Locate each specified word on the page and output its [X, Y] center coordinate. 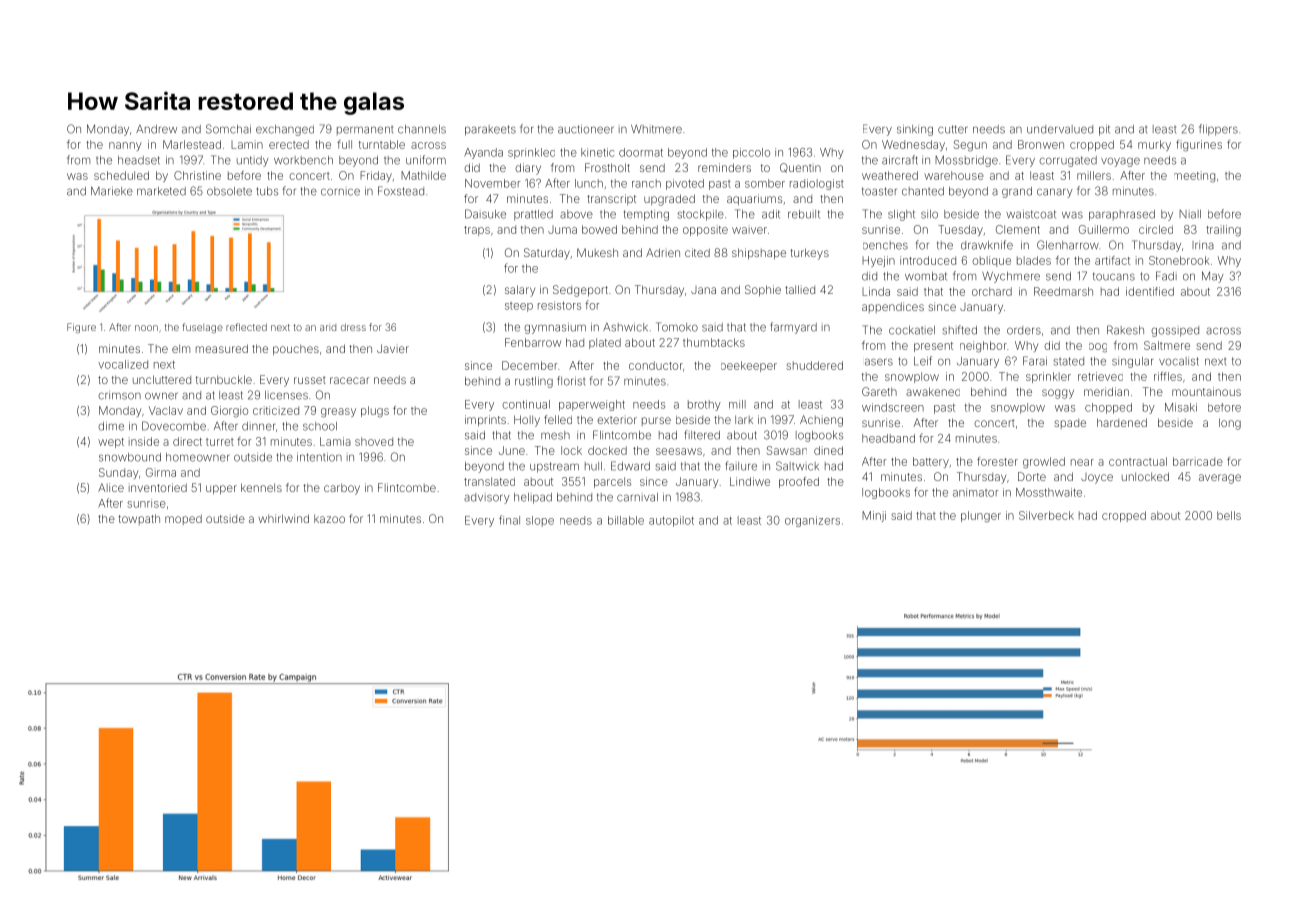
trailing [1223, 231]
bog [1098, 348]
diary [528, 169]
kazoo [329, 518]
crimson [119, 395]
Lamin [247, 144]
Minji [874, 516]
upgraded [669, 200]
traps [477, 231]
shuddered [814, 365]
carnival [637, 497]
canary [1055, 193]
